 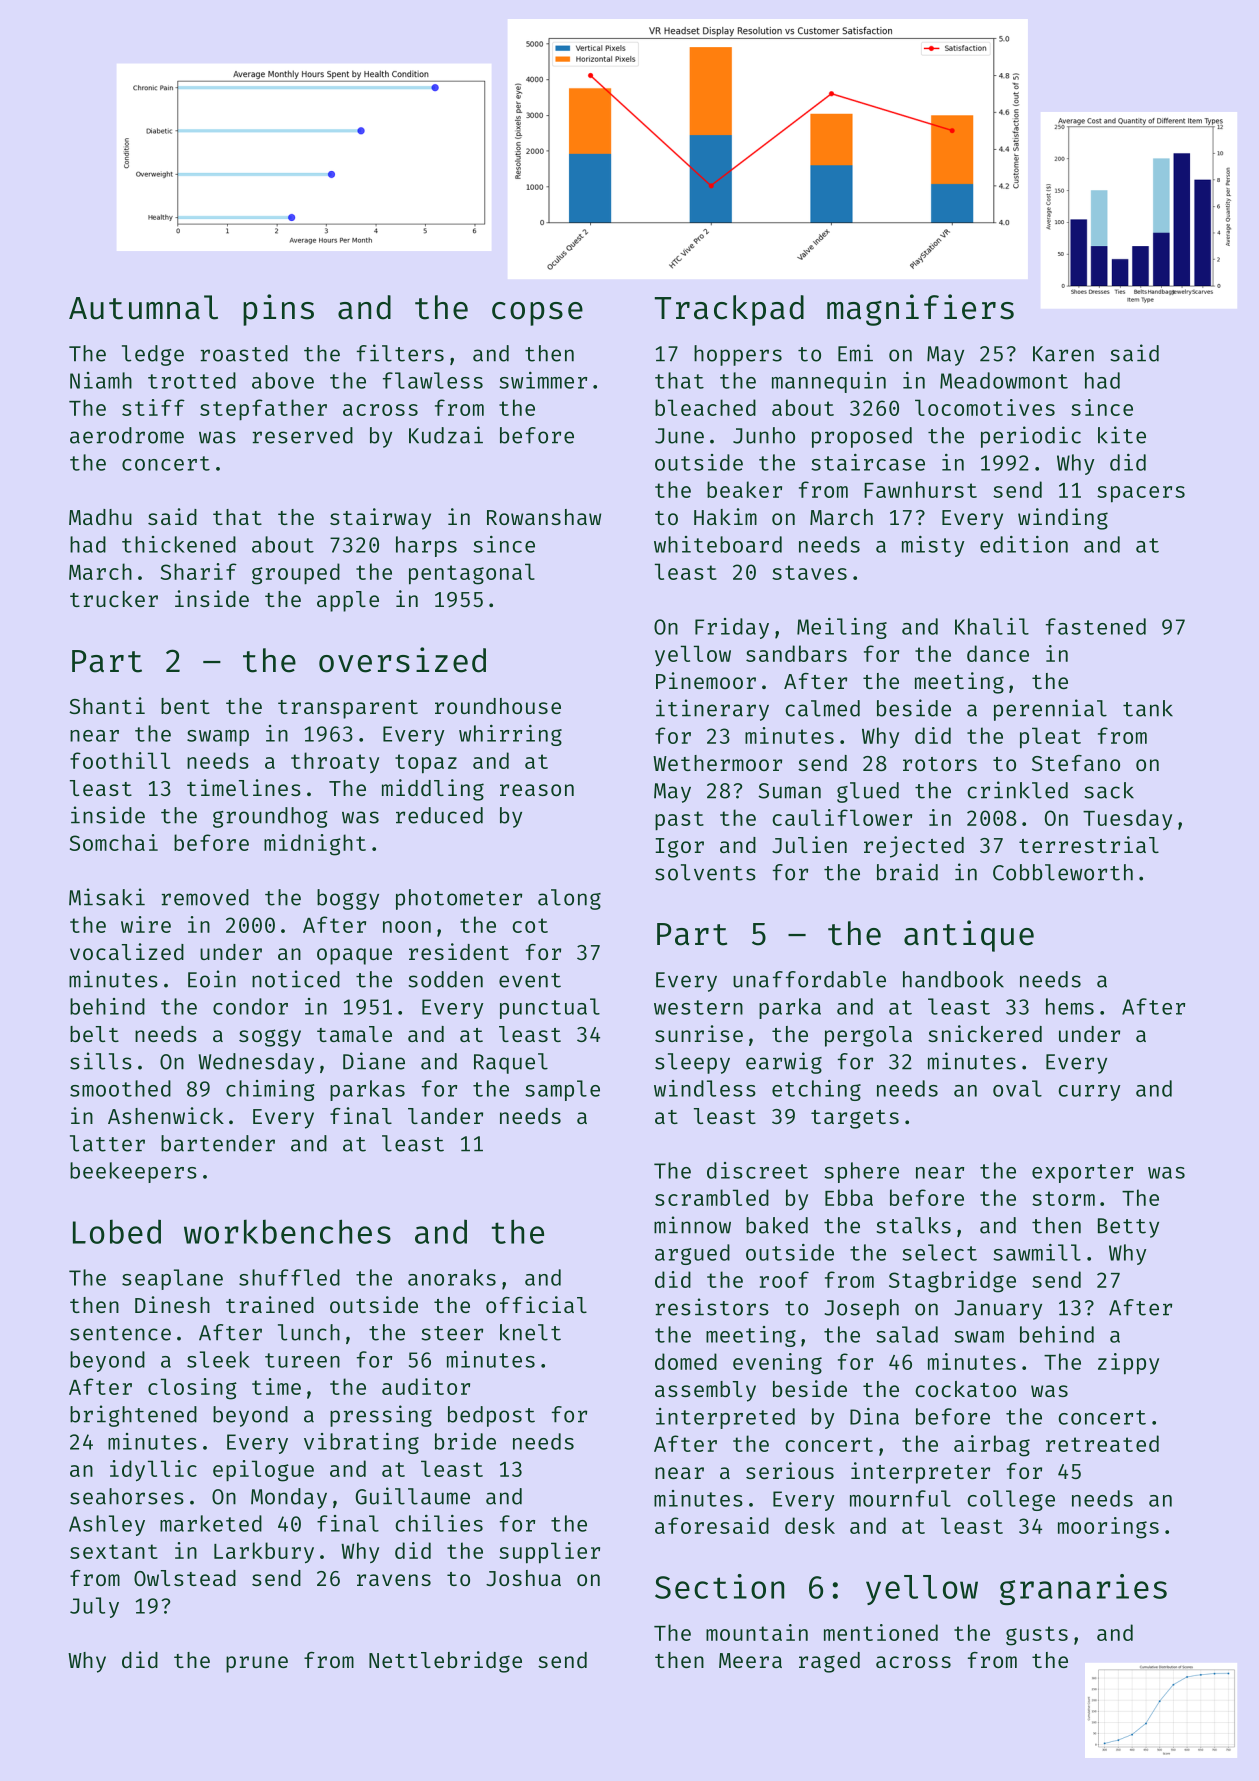 I want to click on retreated, so click(x=1102, y=1443).
